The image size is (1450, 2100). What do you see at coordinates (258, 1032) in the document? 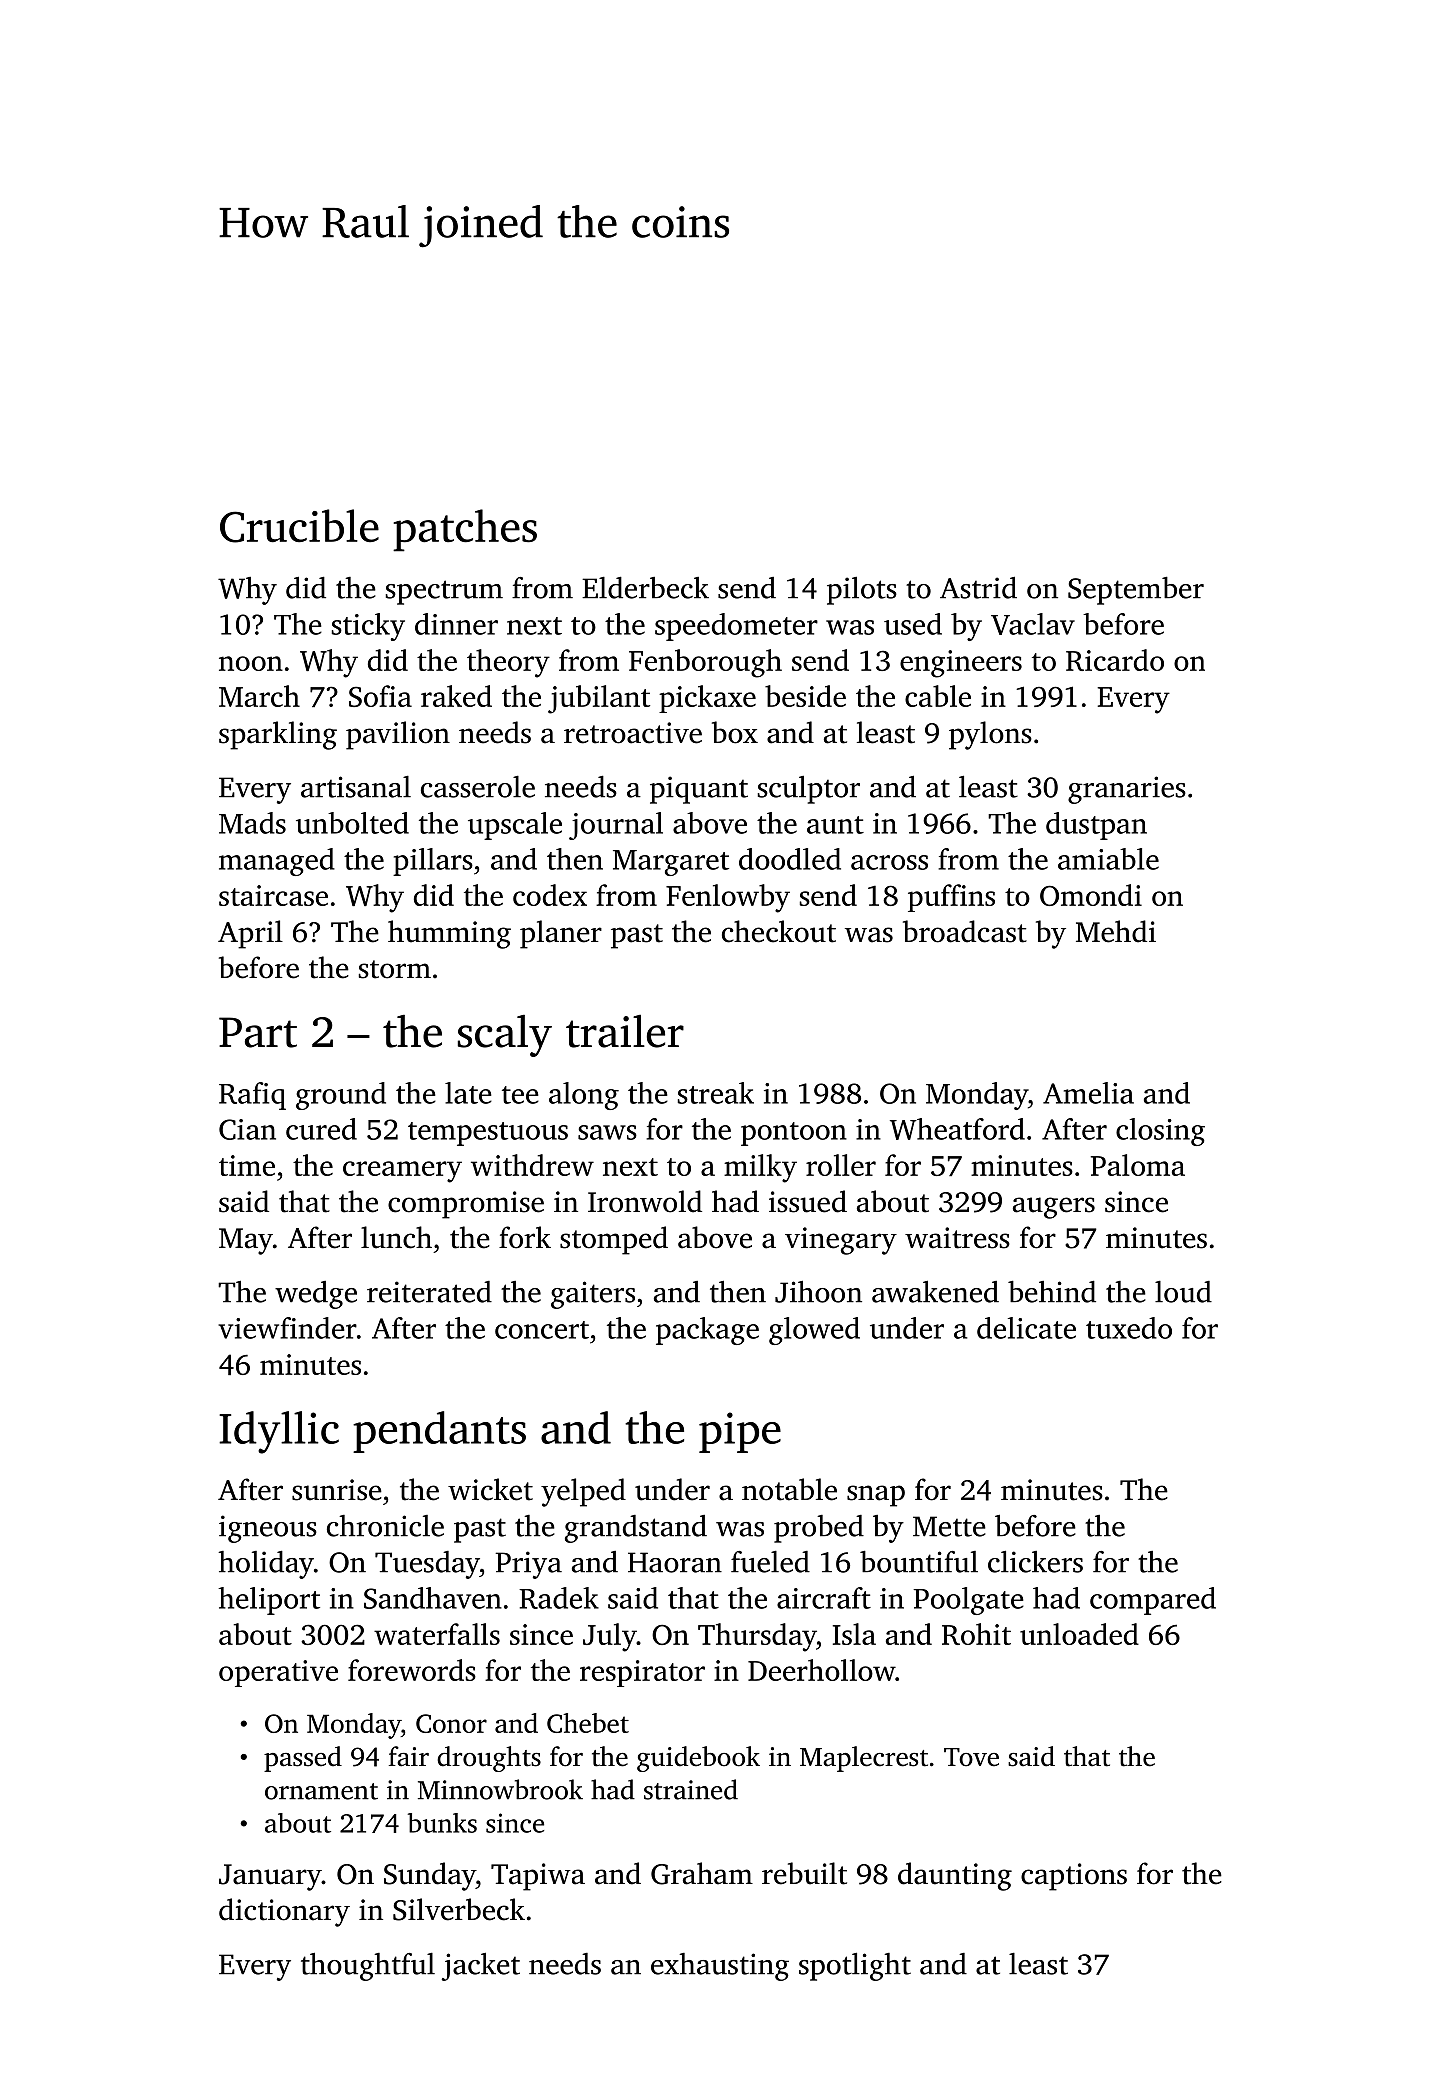
I see `Part` at bounding box center [258, 1032].
